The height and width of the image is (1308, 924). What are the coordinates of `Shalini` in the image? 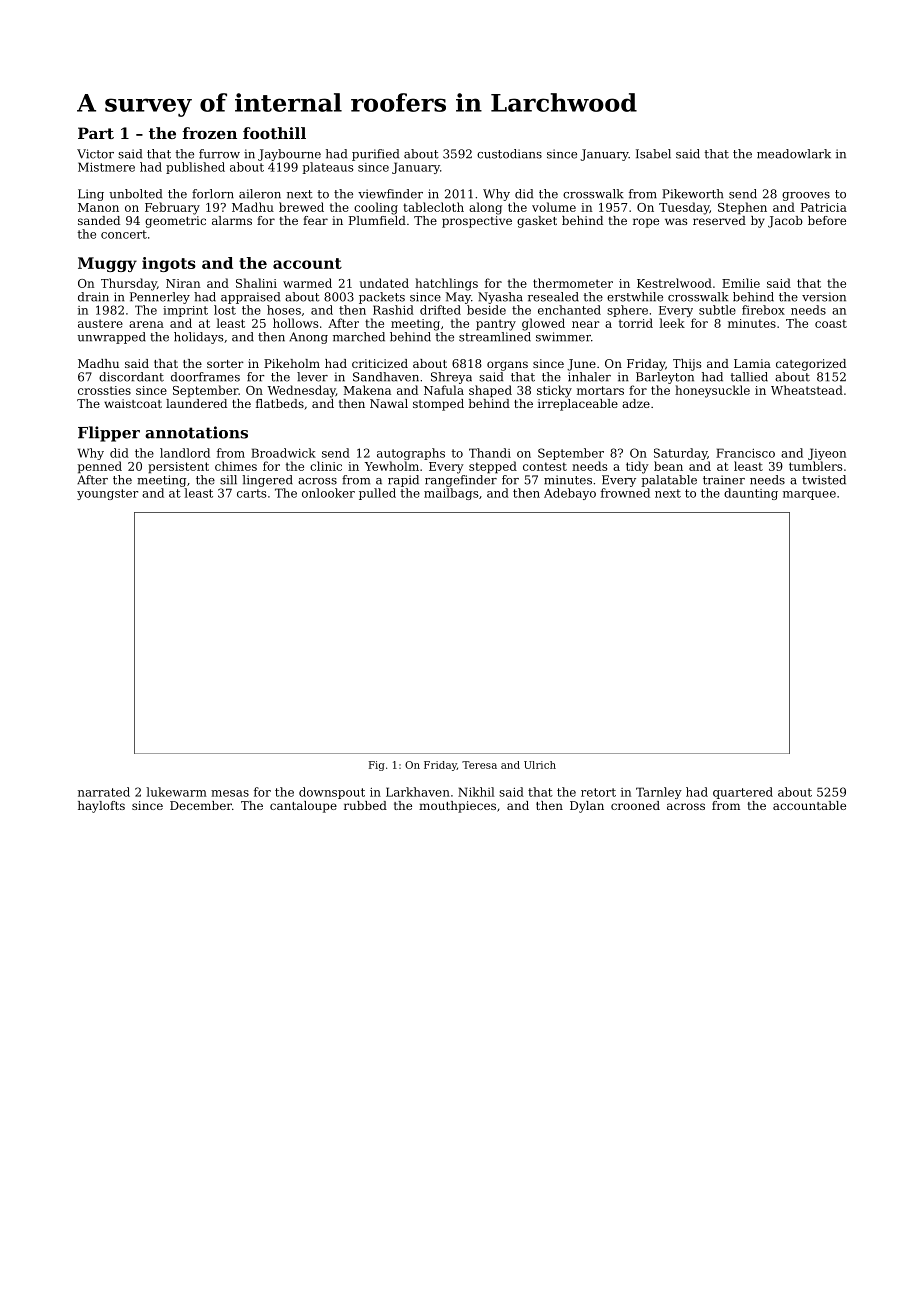 It's located at (256, 283).
